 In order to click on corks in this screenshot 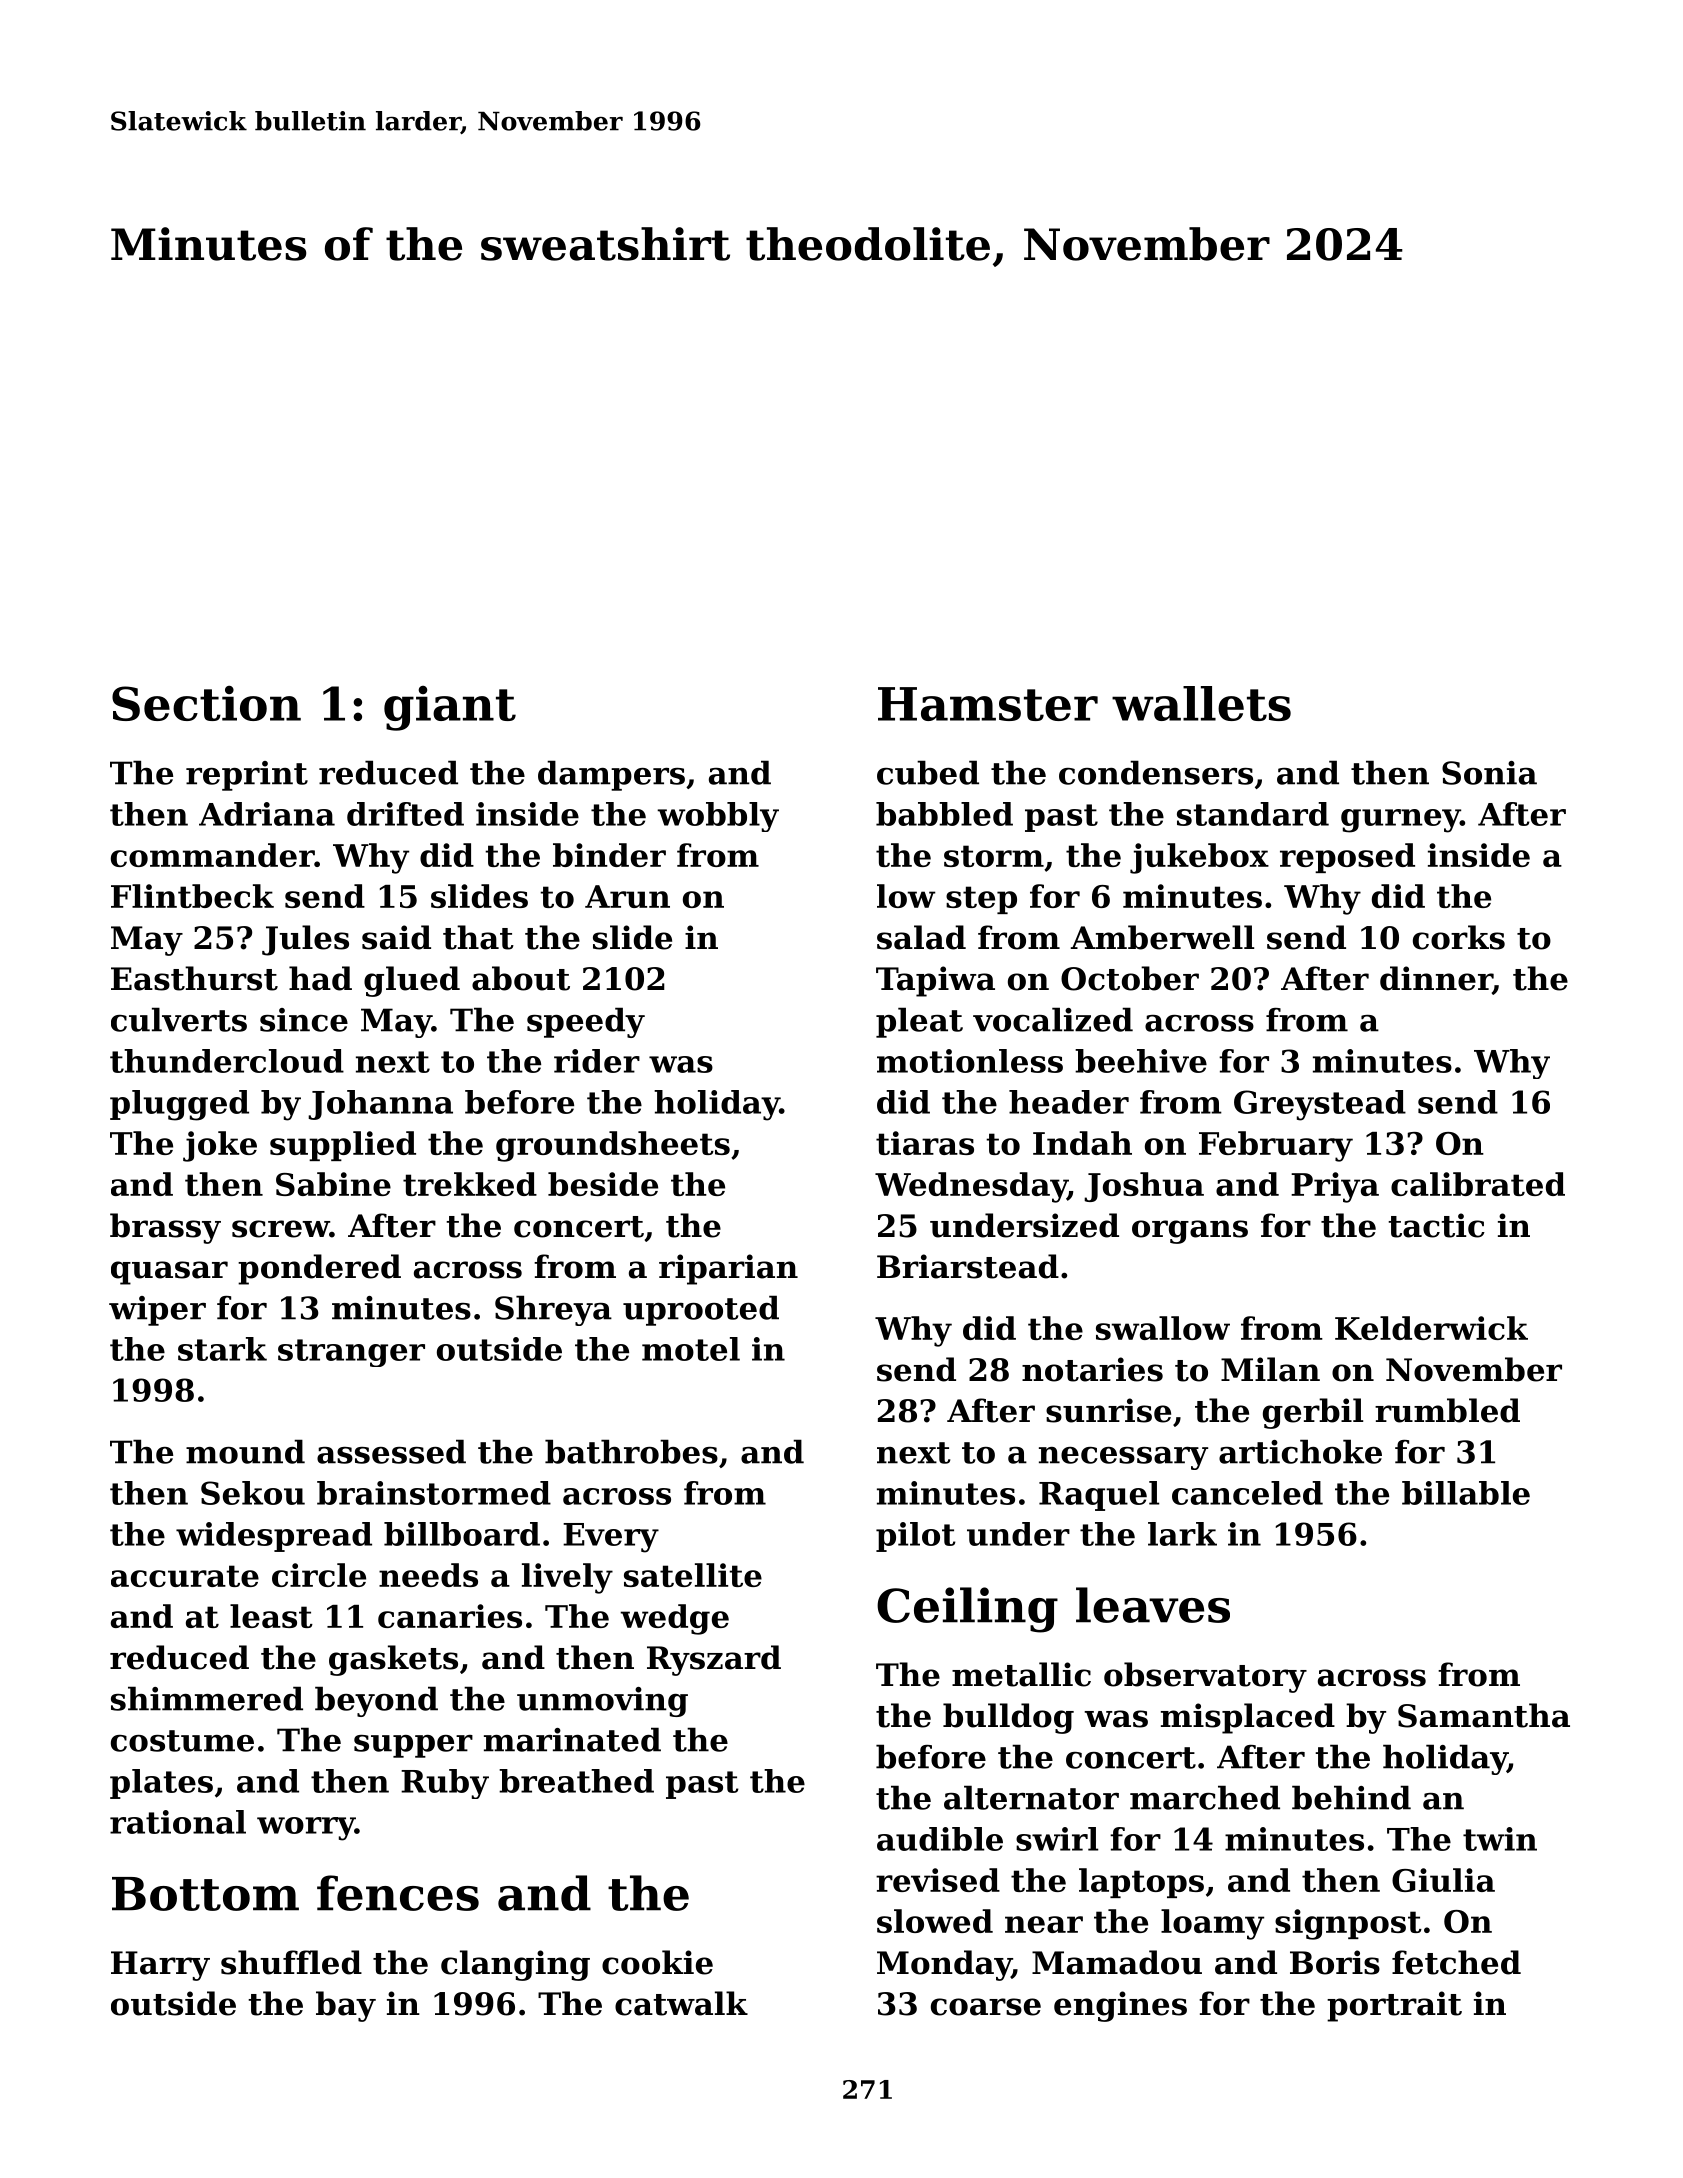, I will do `click(1459, 937)`.
